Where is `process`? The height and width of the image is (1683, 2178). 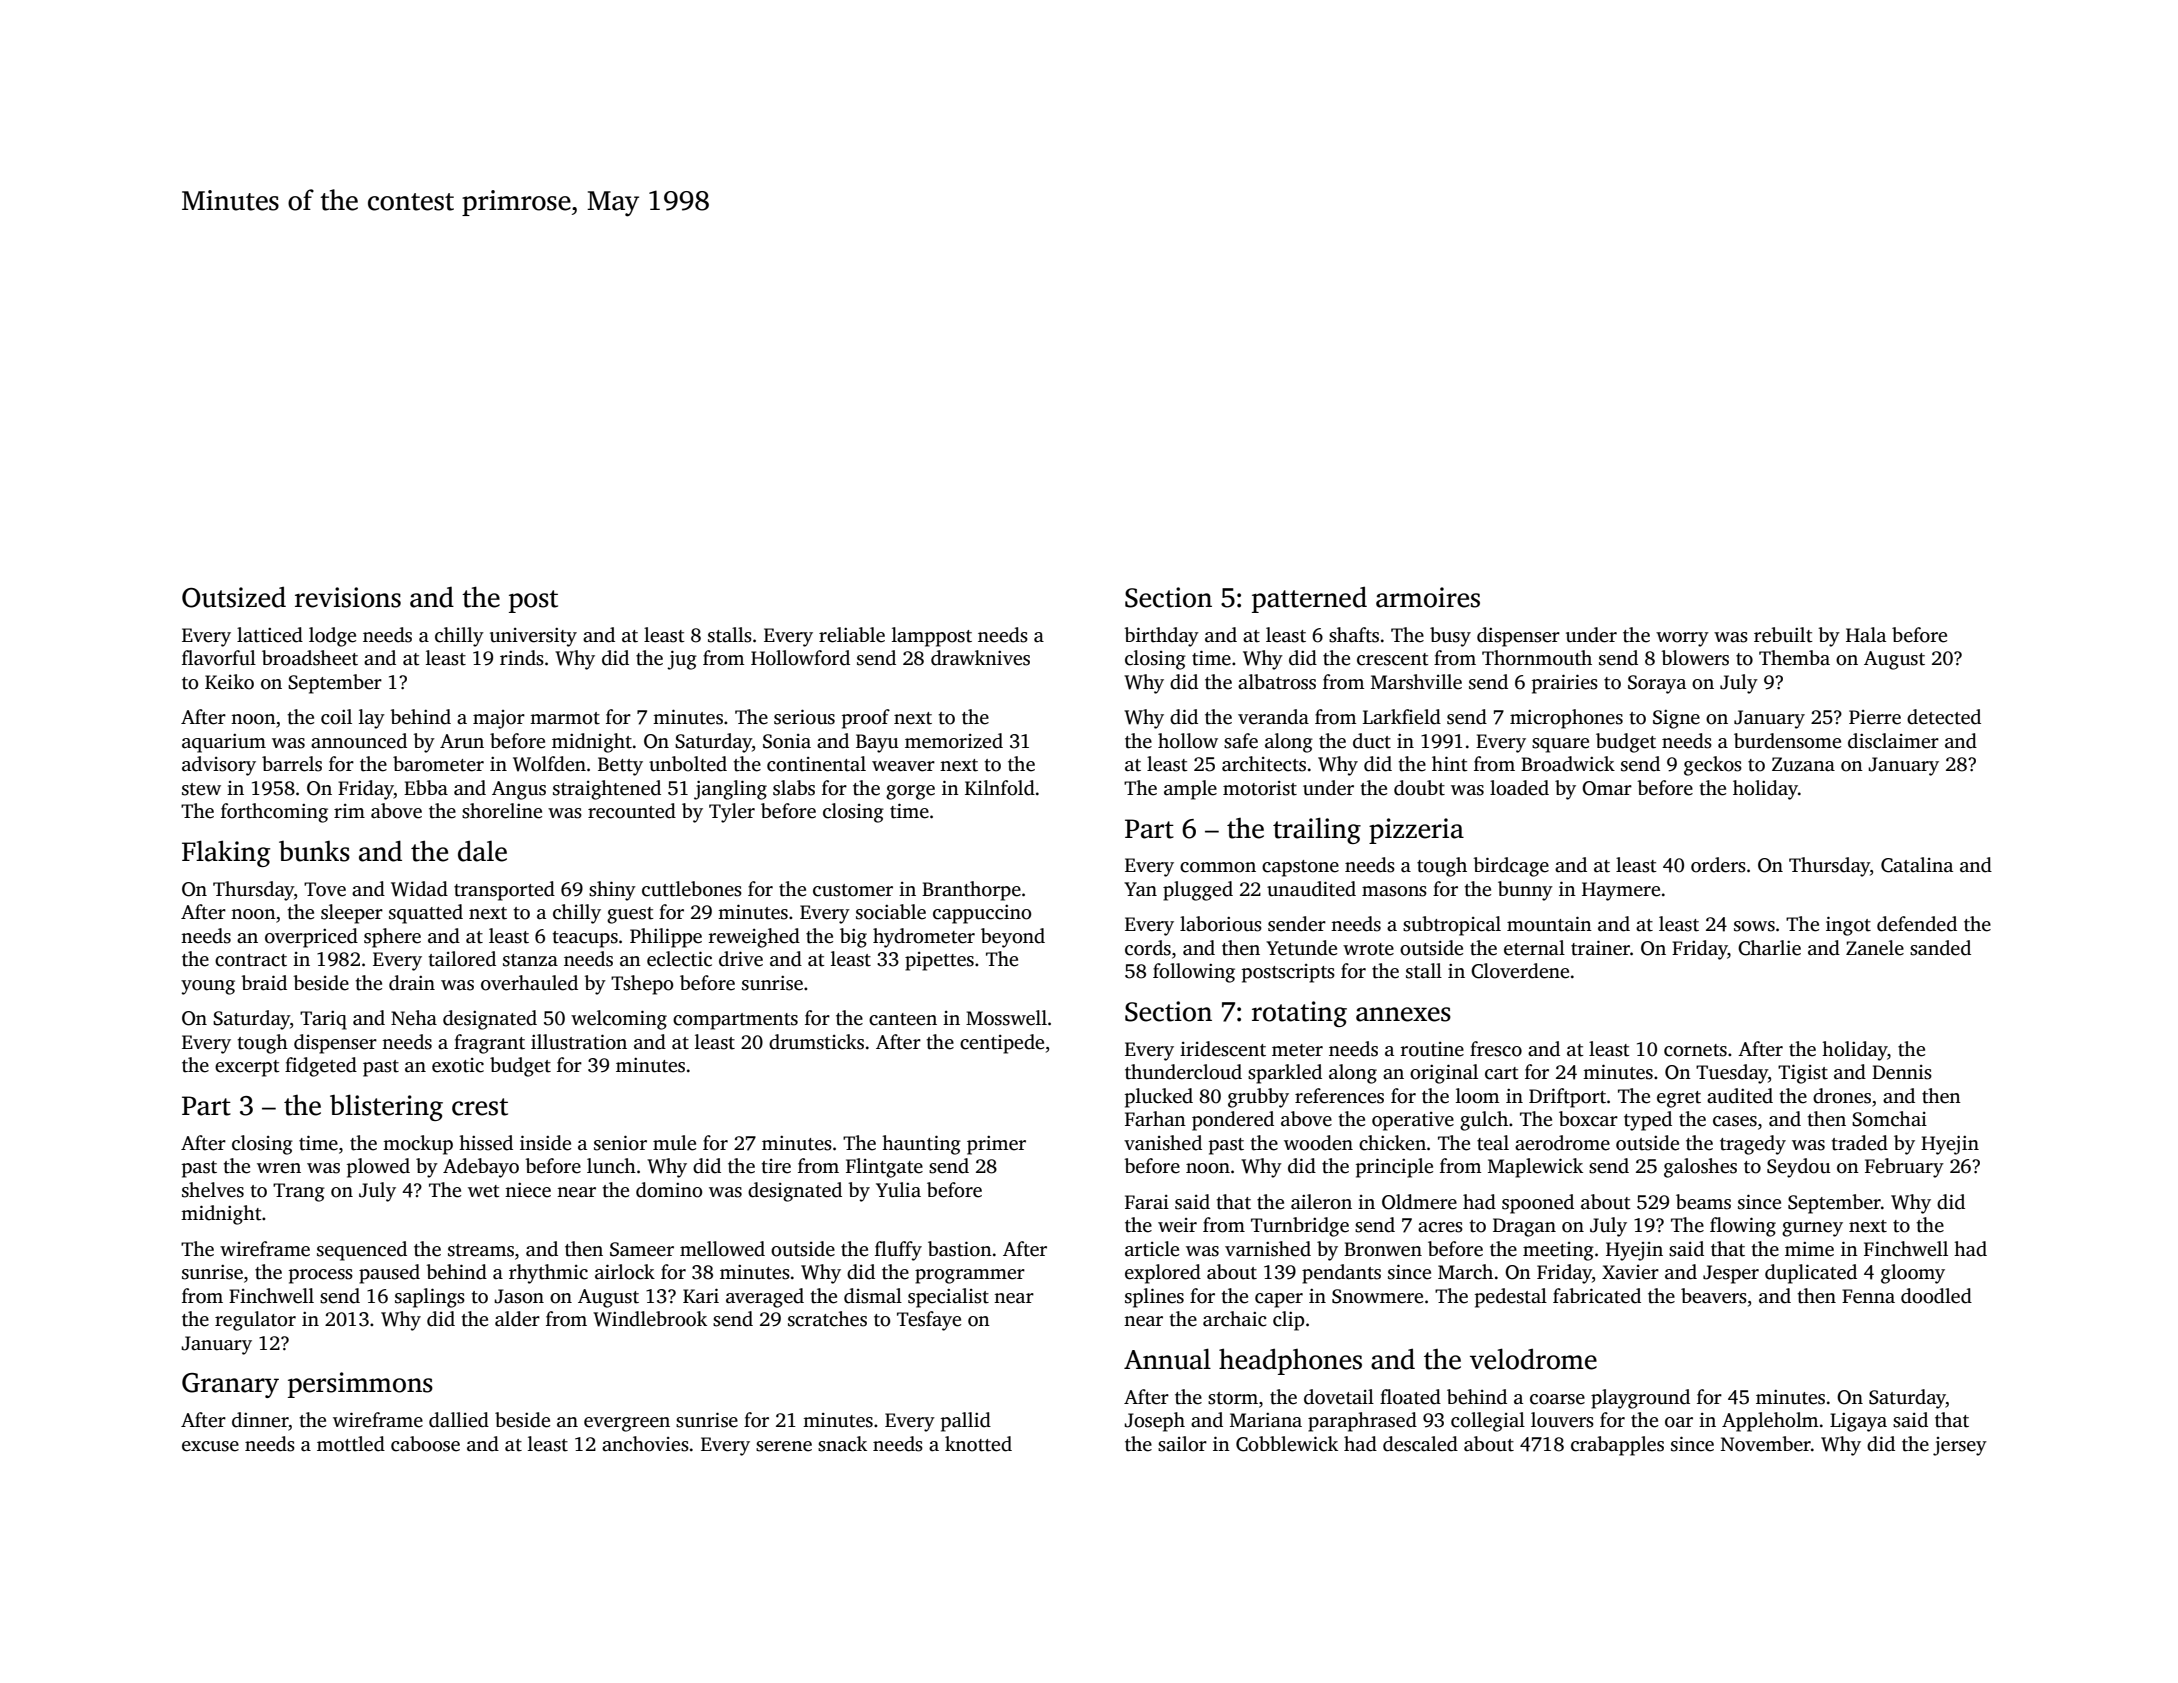
process is located at coordinates (321, 1276).
